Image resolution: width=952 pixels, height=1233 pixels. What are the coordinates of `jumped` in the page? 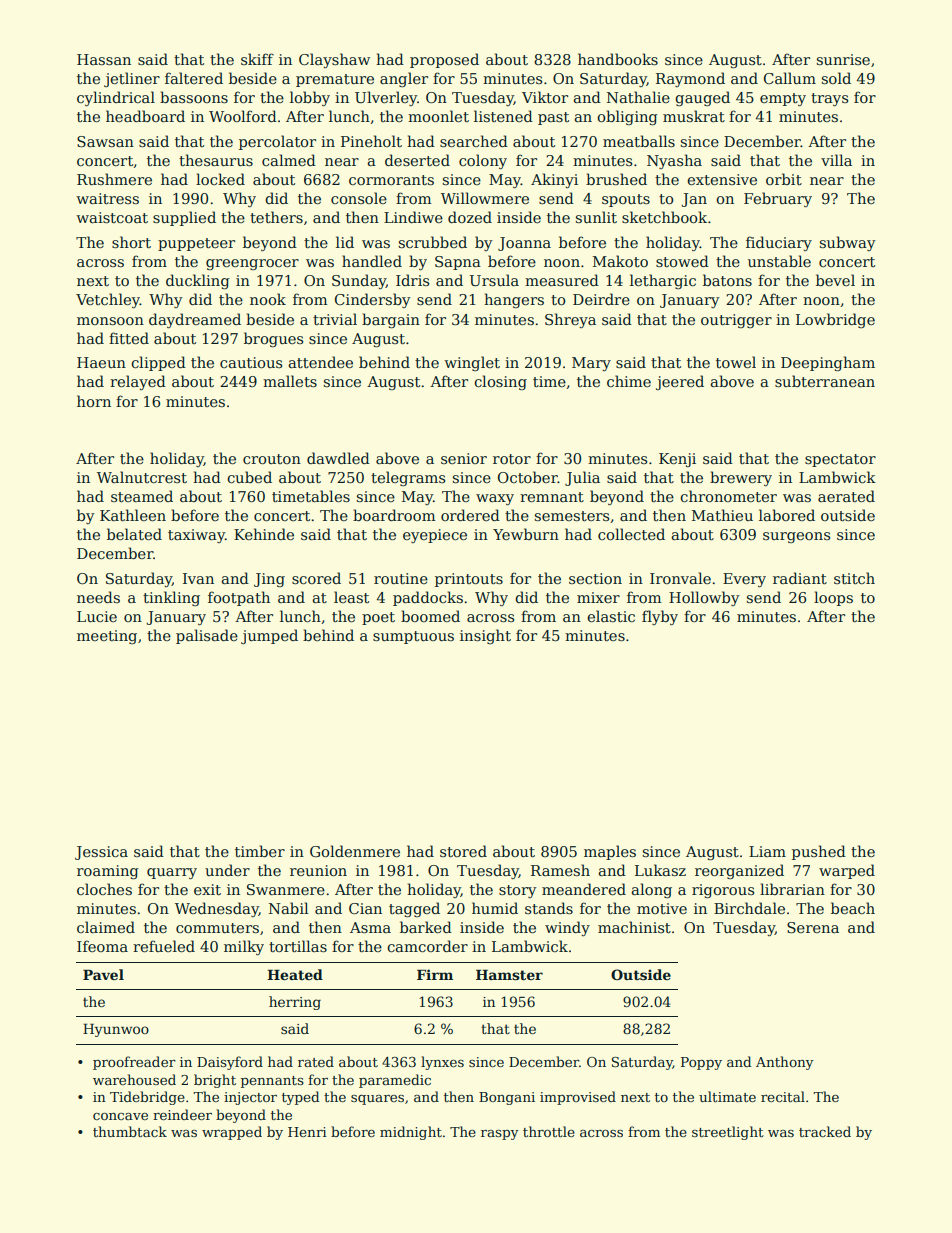 It's located at (269, 636).
